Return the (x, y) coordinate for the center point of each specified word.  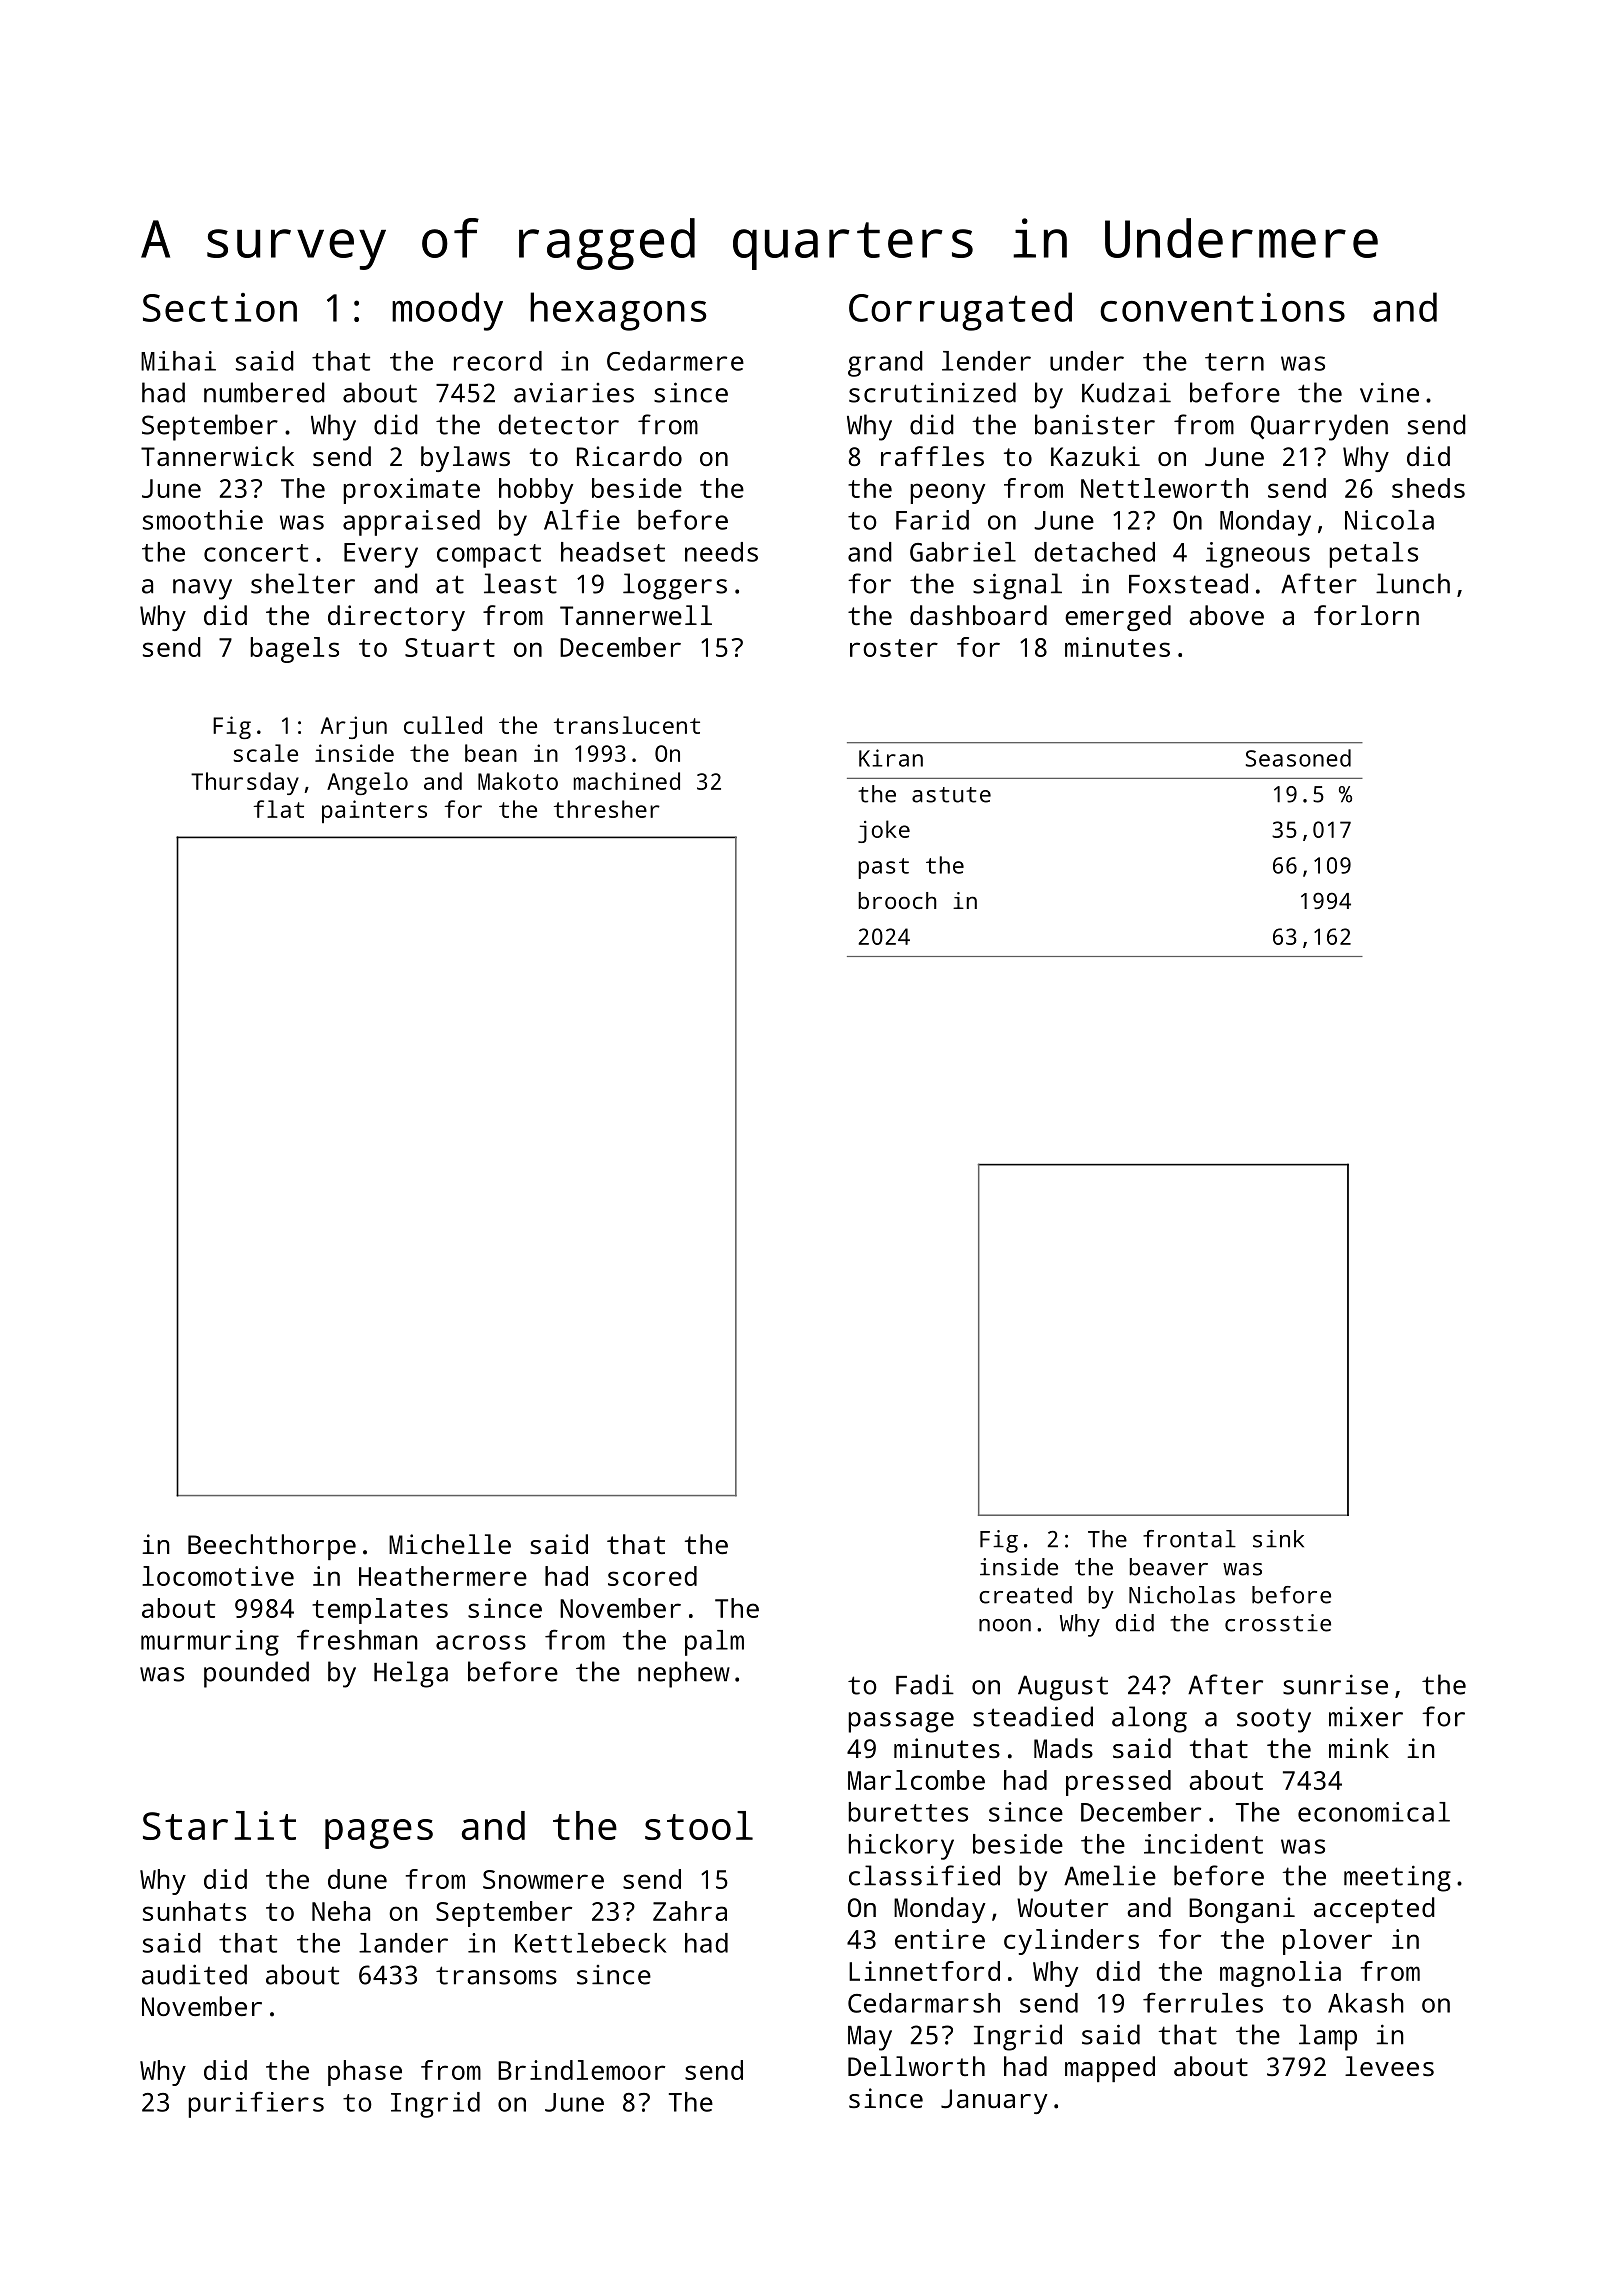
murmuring (210, 1643)
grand (885, 364)
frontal (1189, 1539)
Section (220, 307)
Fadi (925, 1684)
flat (278, 809)
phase (365, 2073)
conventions (1222, 307)
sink (1278, 1539)
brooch (897, 900)
